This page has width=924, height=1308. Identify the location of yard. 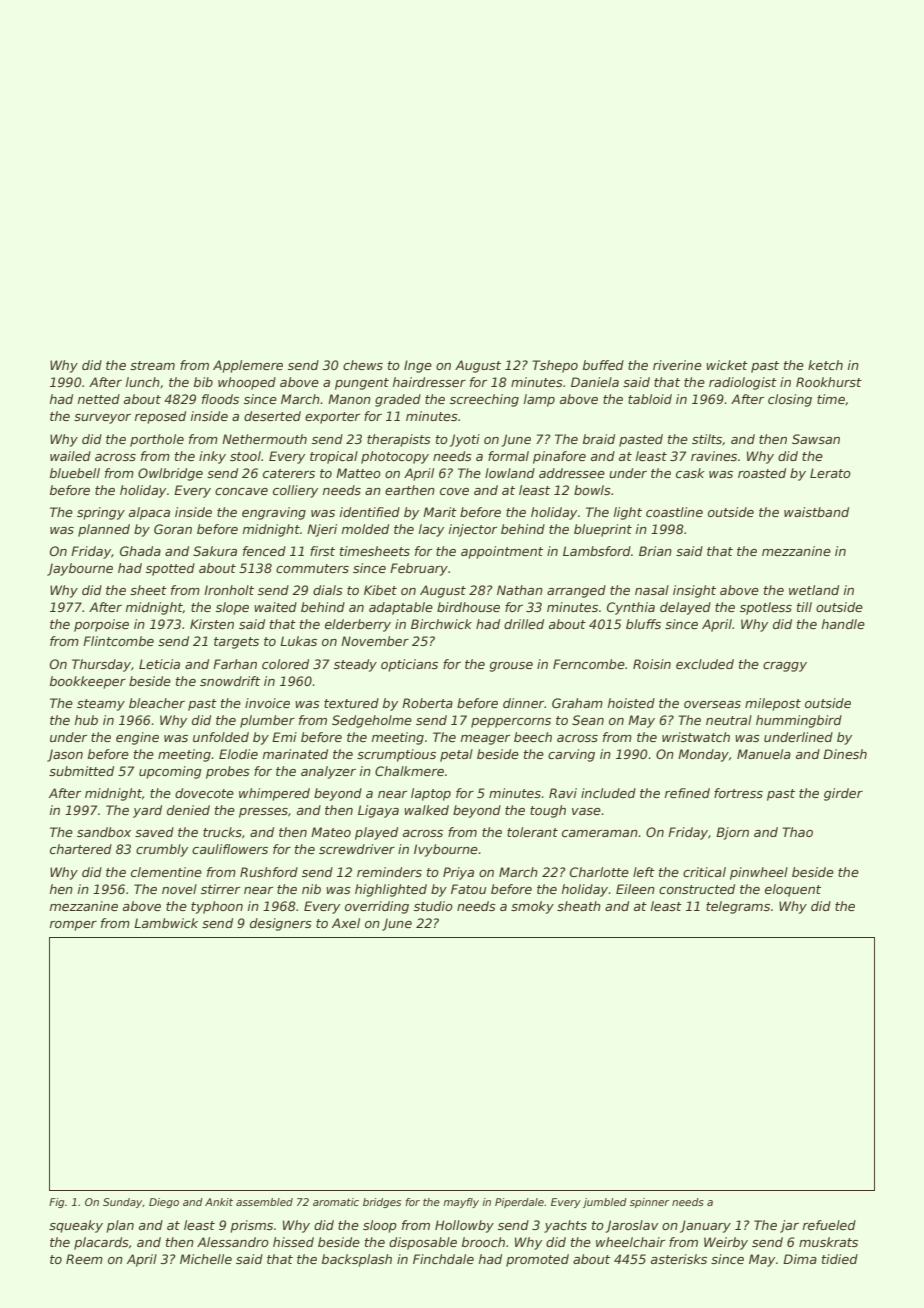
(147, 811).
